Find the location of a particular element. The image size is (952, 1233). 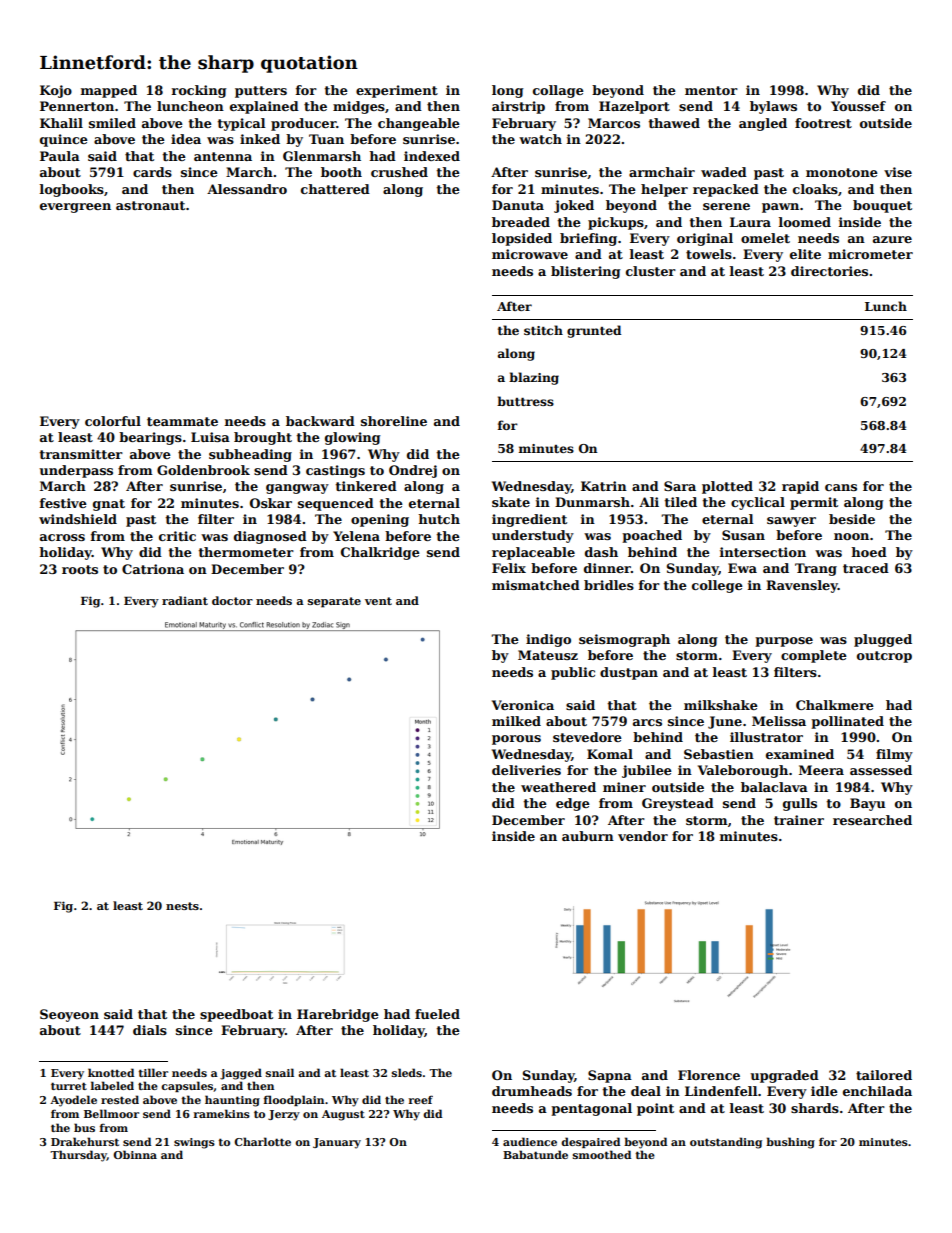

mentor is located at coordinates (711, 90).
